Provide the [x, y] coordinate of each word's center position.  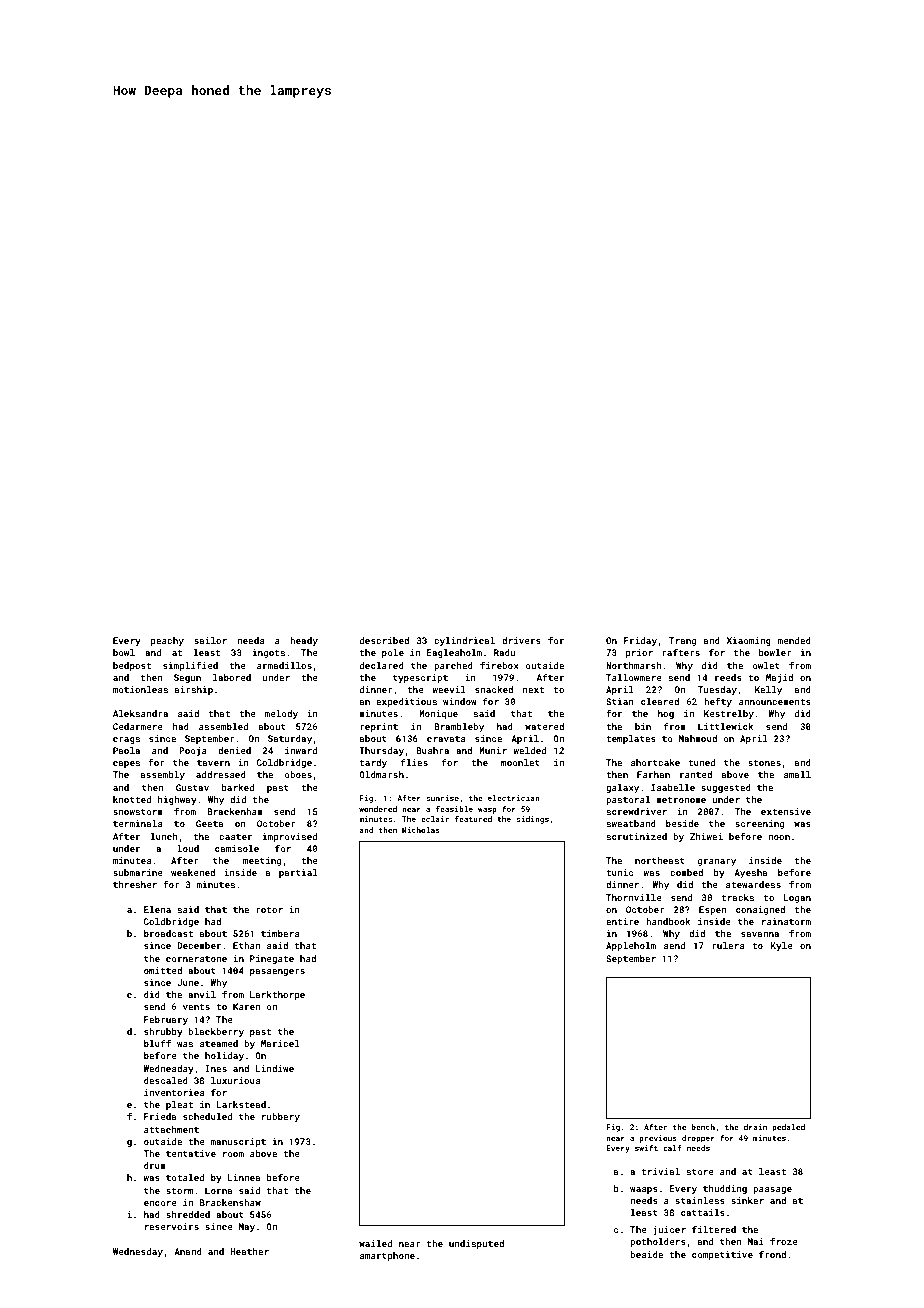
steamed [219, 1043]
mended [794, 640]
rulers [728, 945]
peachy [167, 641]
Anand [188, 1251]
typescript [420, 678]
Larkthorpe [277, 995]
